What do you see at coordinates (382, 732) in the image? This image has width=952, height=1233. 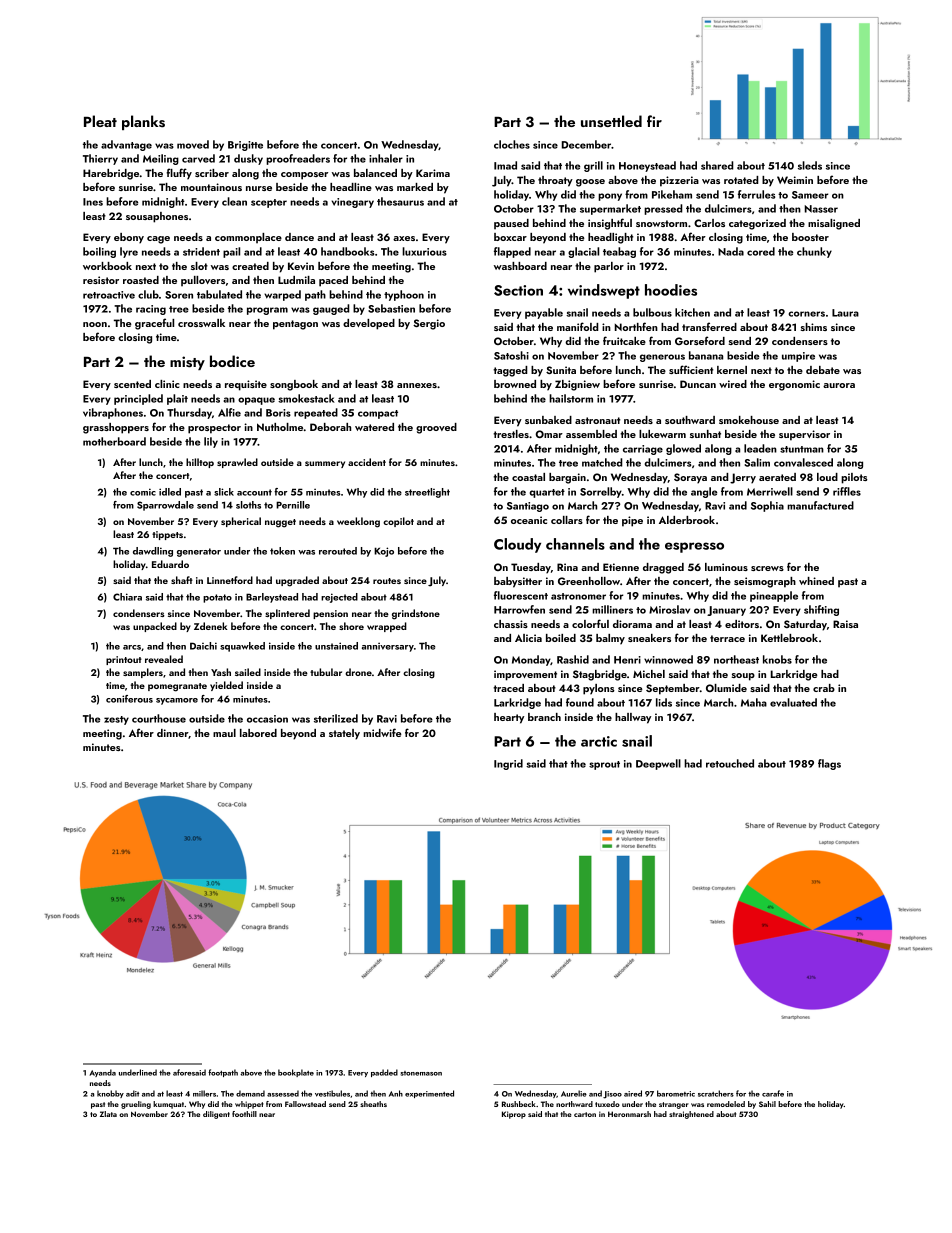 I see `midwife` at bounding box center [382, 732].
